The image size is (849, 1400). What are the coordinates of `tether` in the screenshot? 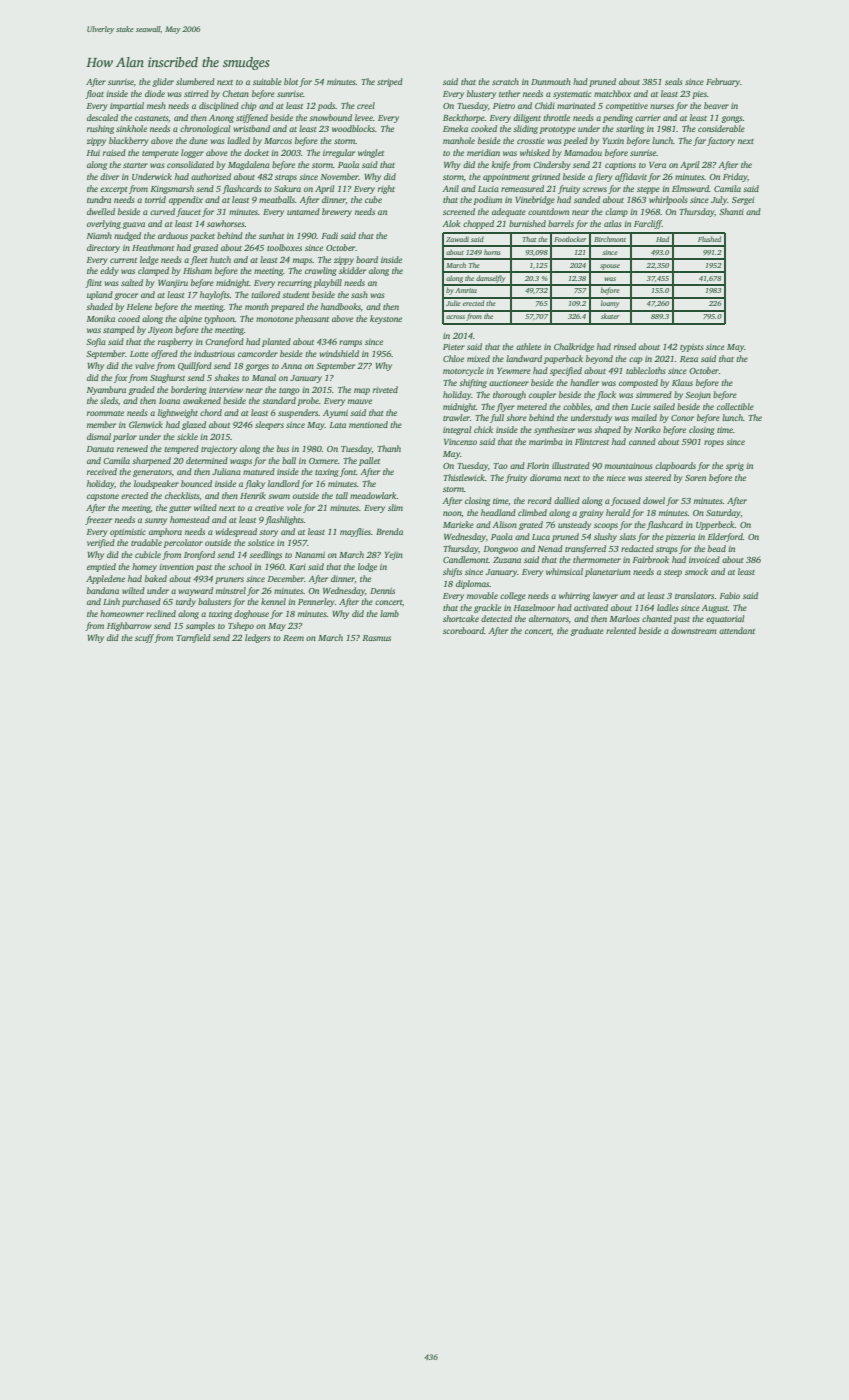 It's located at (509, 93).
